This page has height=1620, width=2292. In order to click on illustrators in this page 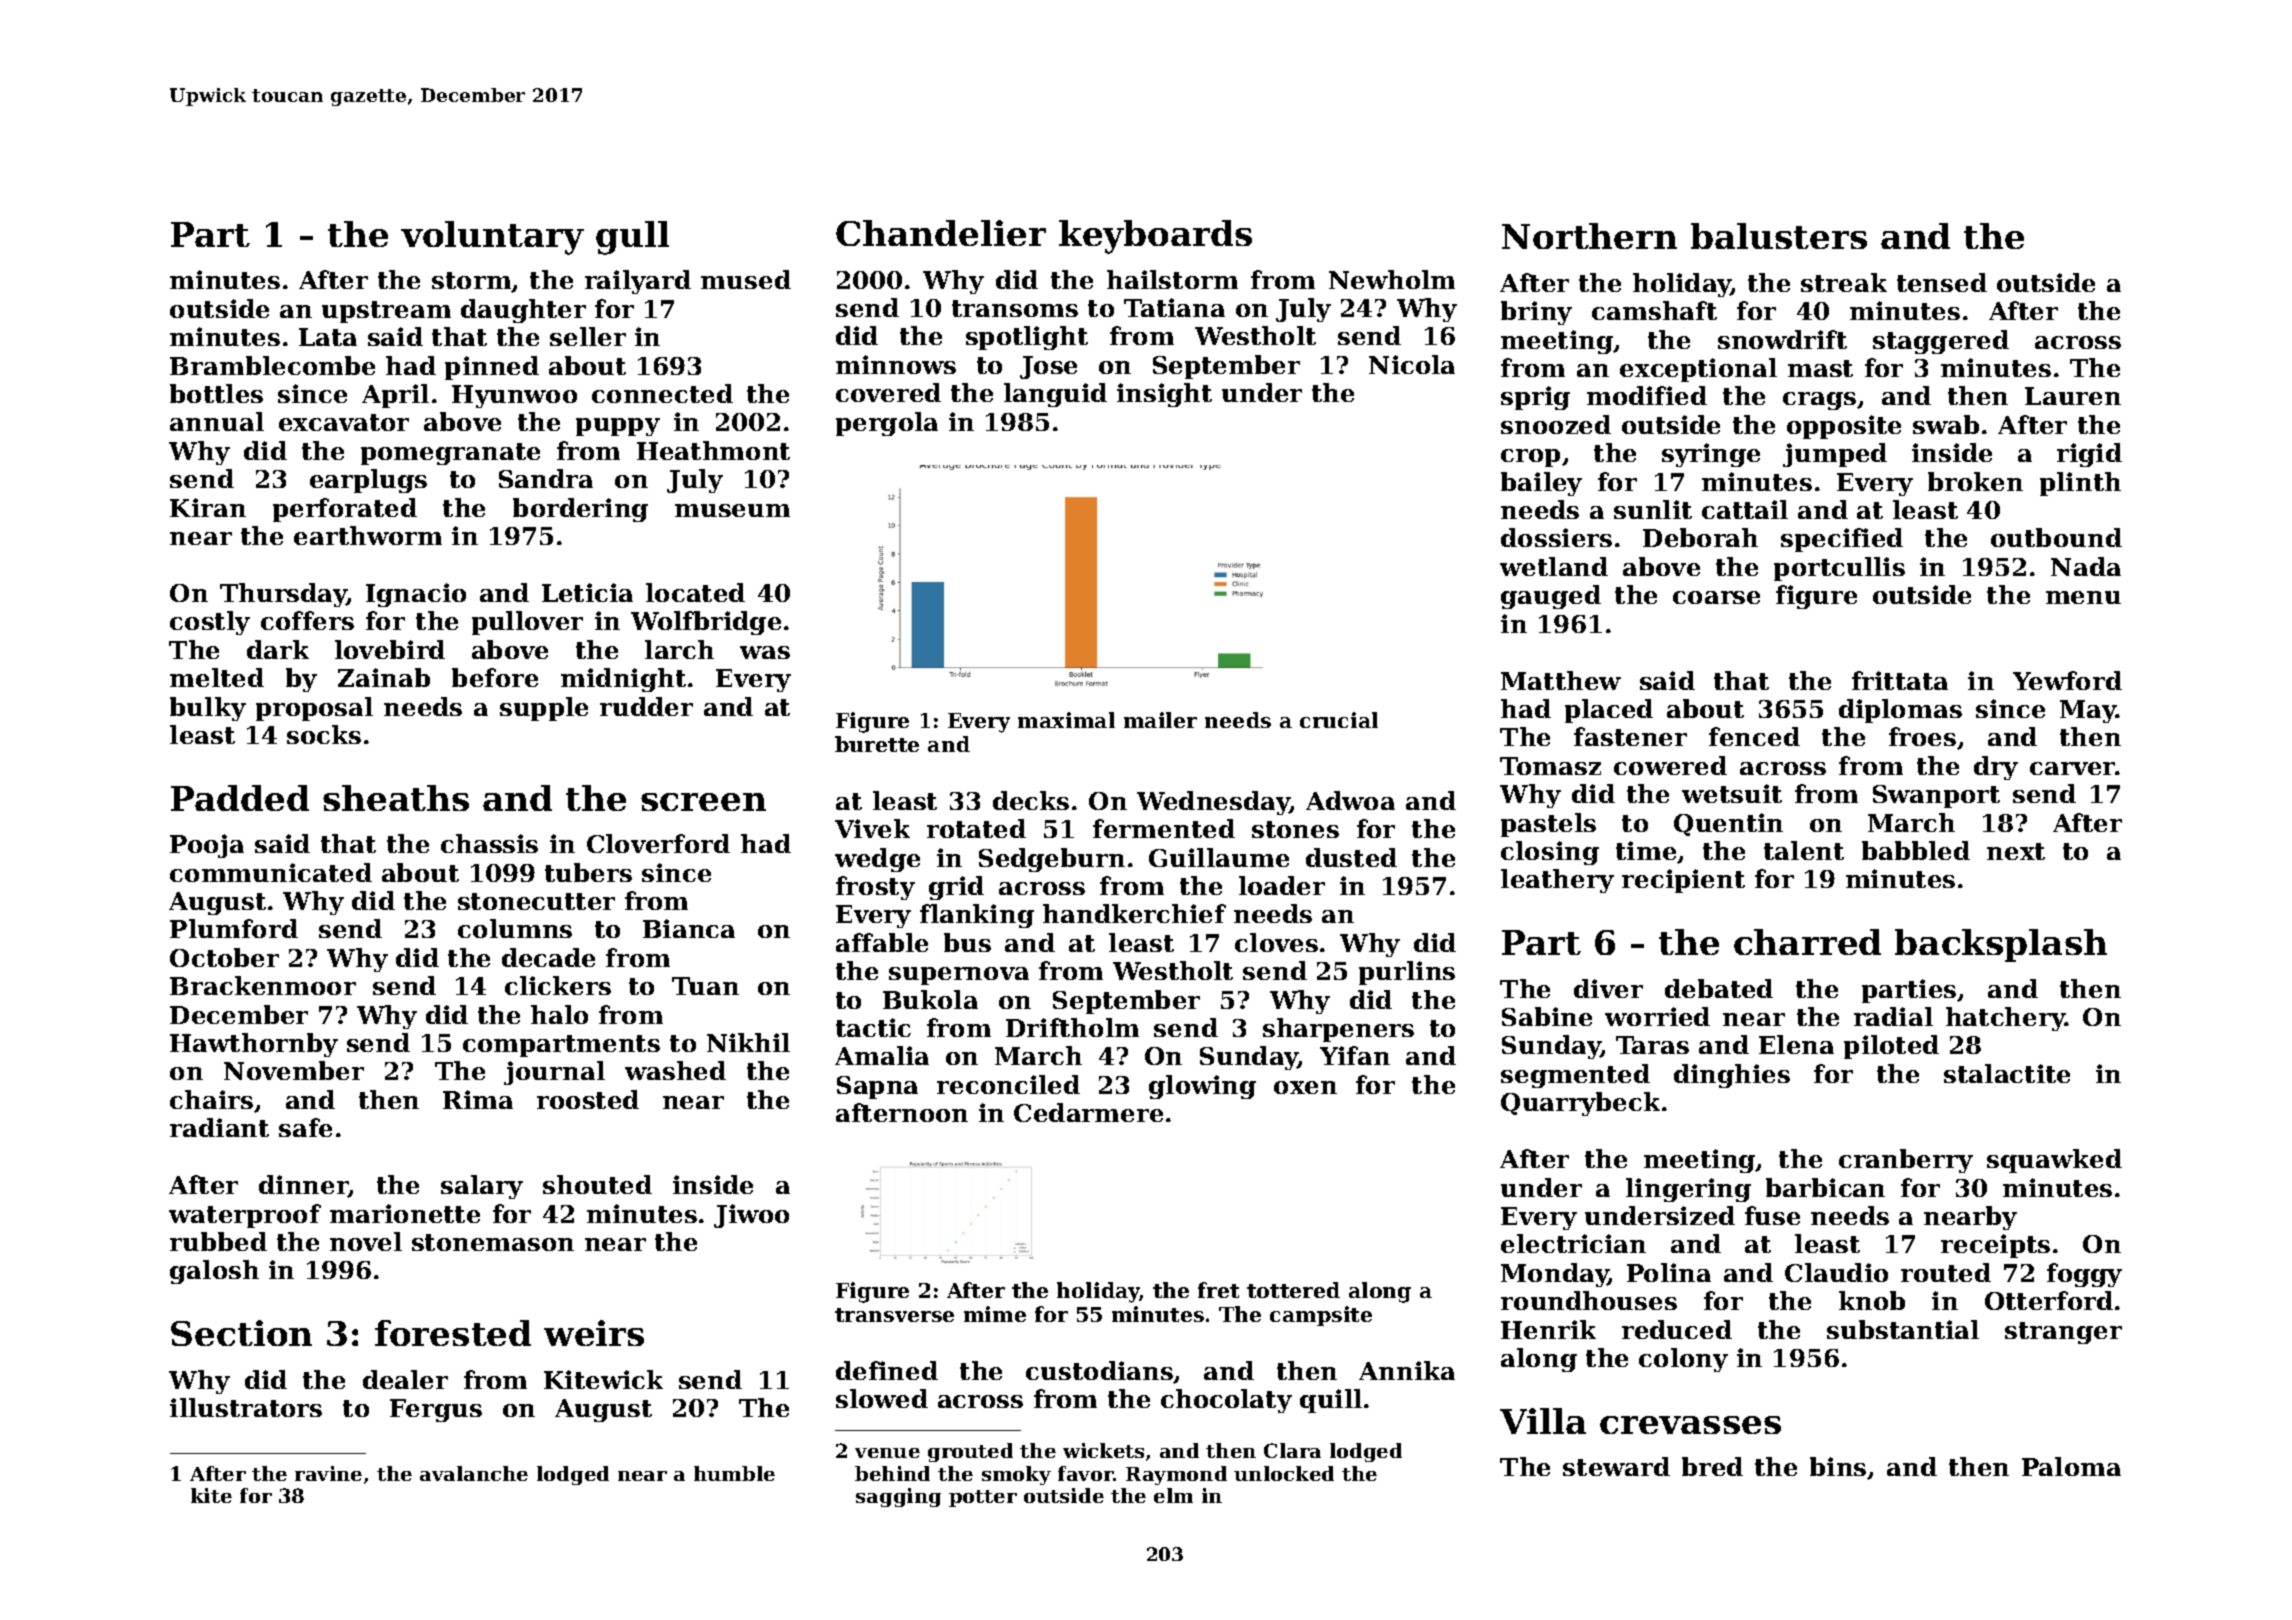, I will do `click(246, 1407)`.
